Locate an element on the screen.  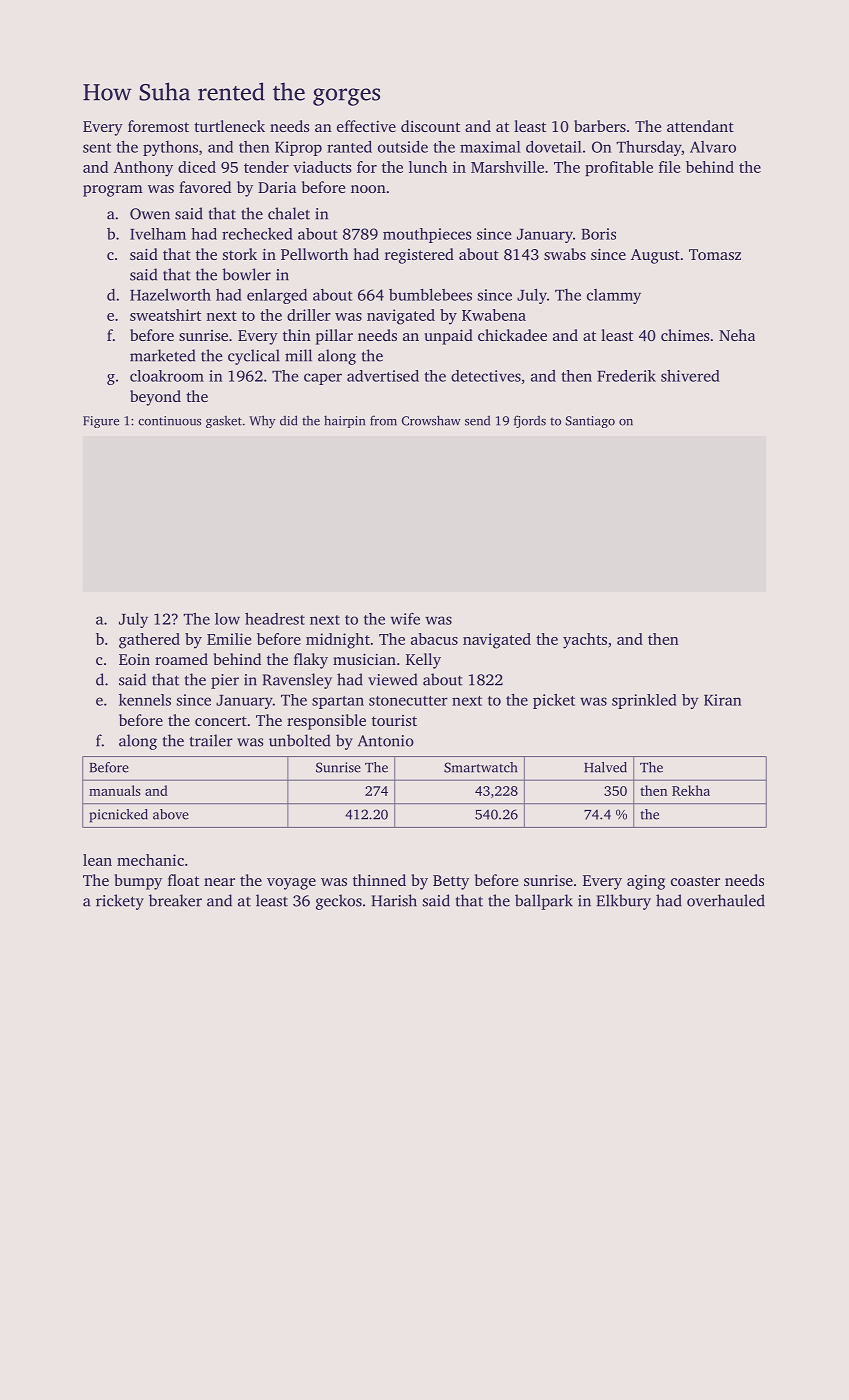
low is located at coordinates (227, 619).
